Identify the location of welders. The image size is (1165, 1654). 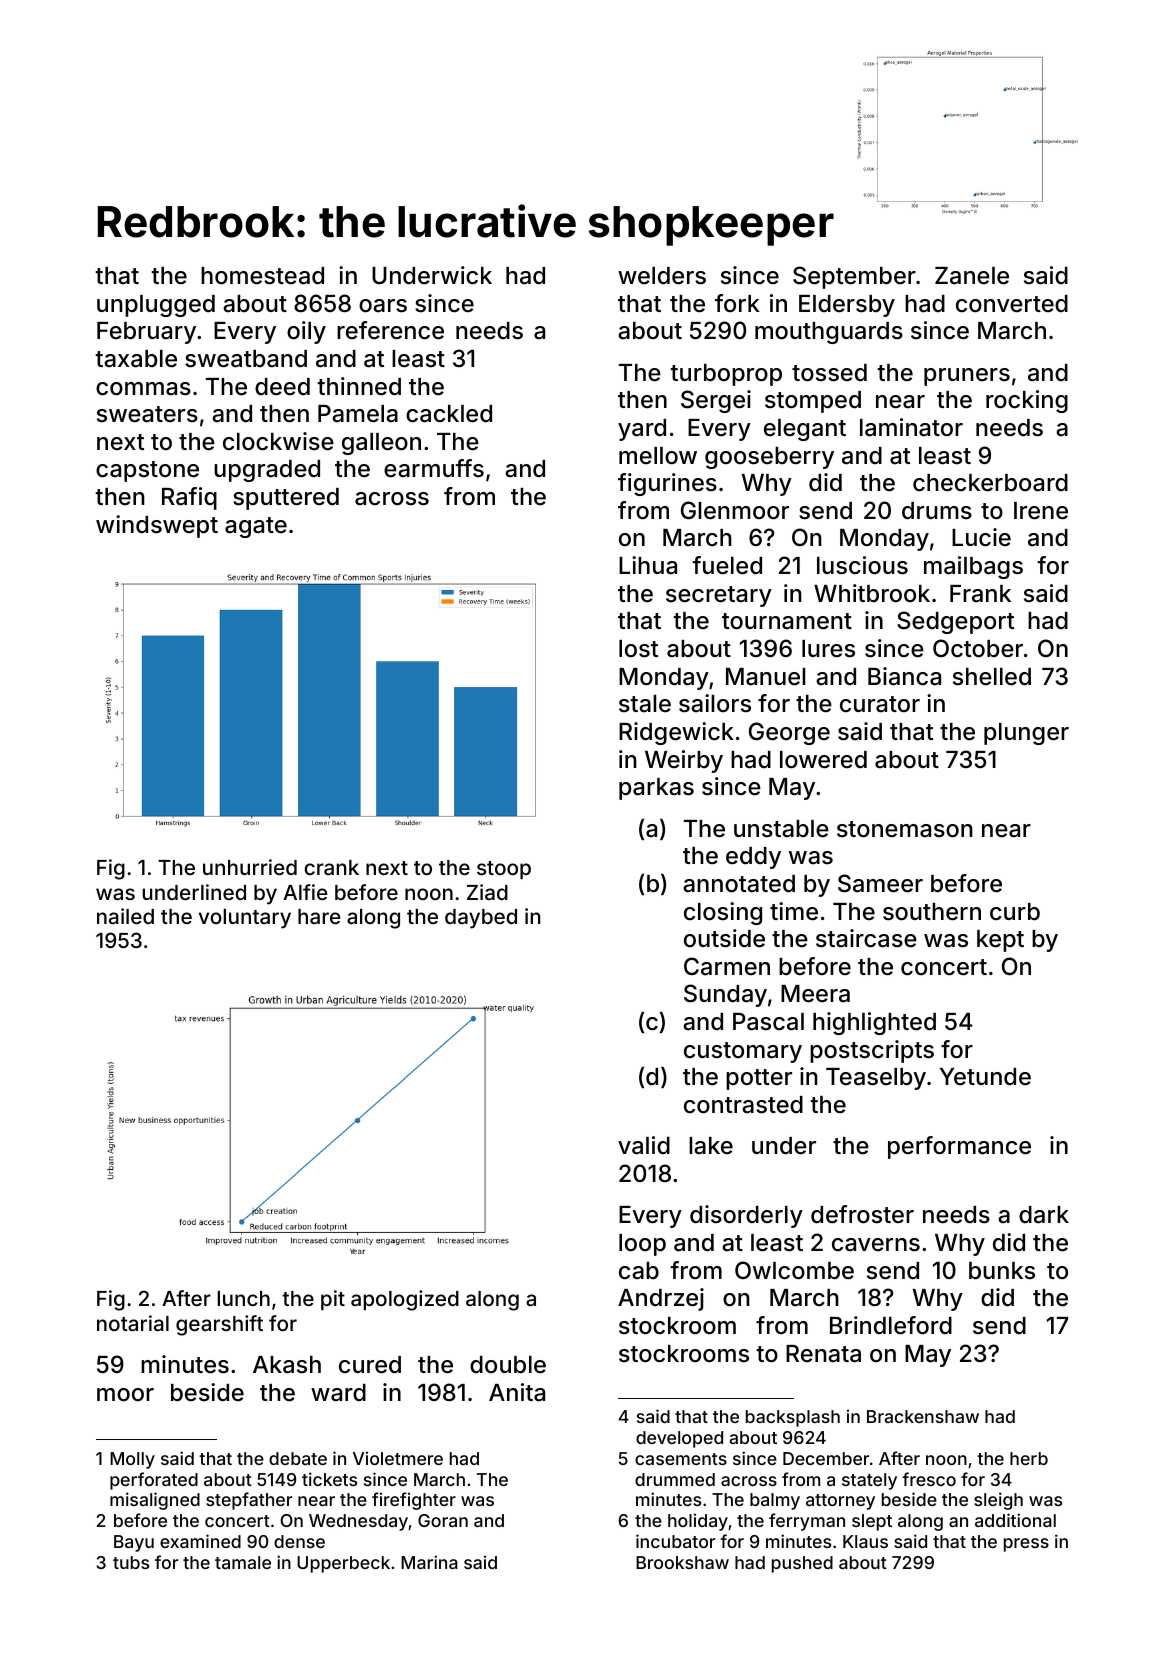
(662, 276).
